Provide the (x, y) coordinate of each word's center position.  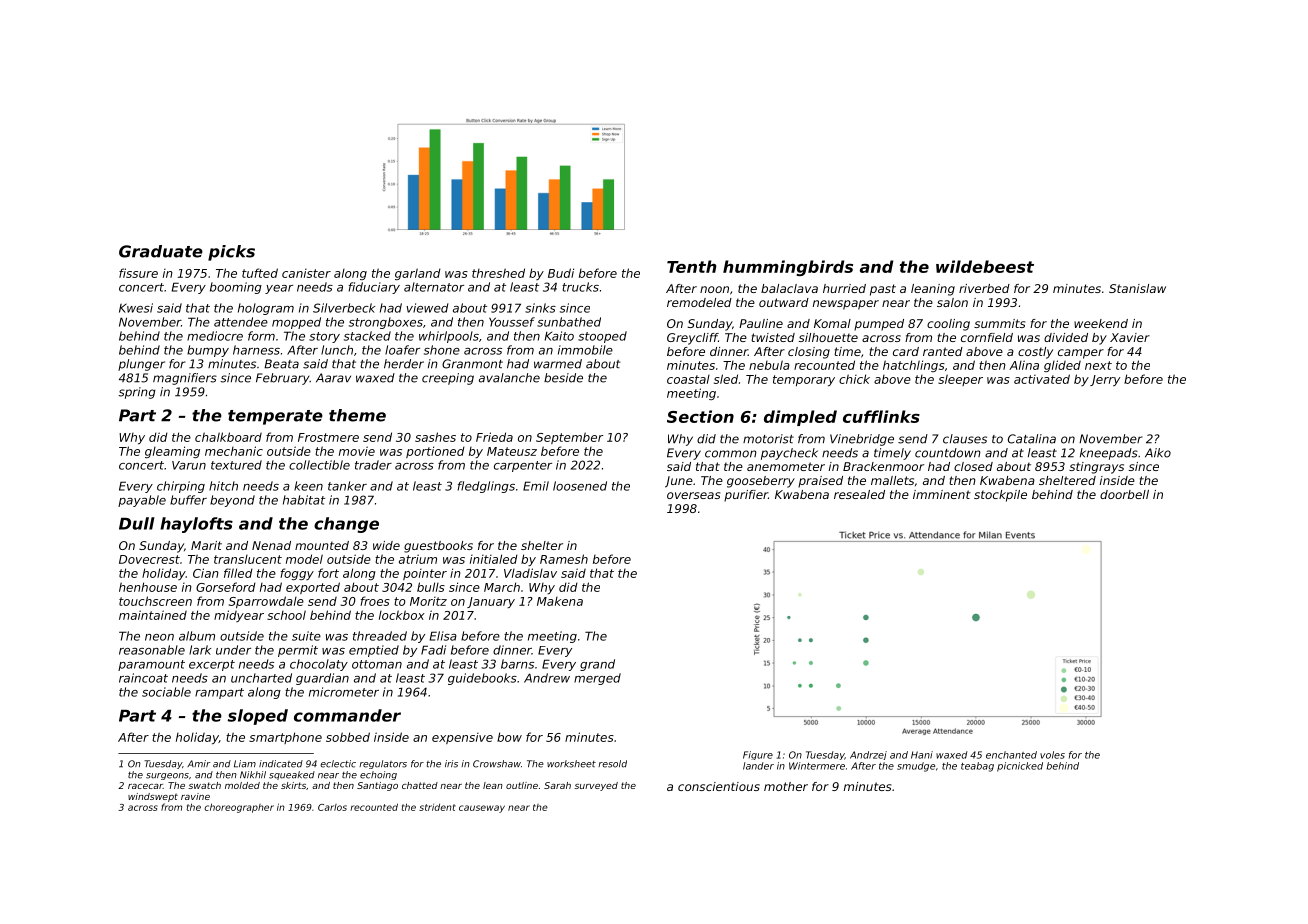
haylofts (196, 525)
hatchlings (914, 366)
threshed (498, 273)
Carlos (332, 807)
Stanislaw (1137, 288)
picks (231, 253)
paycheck (789, 454)
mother (786, 786)
